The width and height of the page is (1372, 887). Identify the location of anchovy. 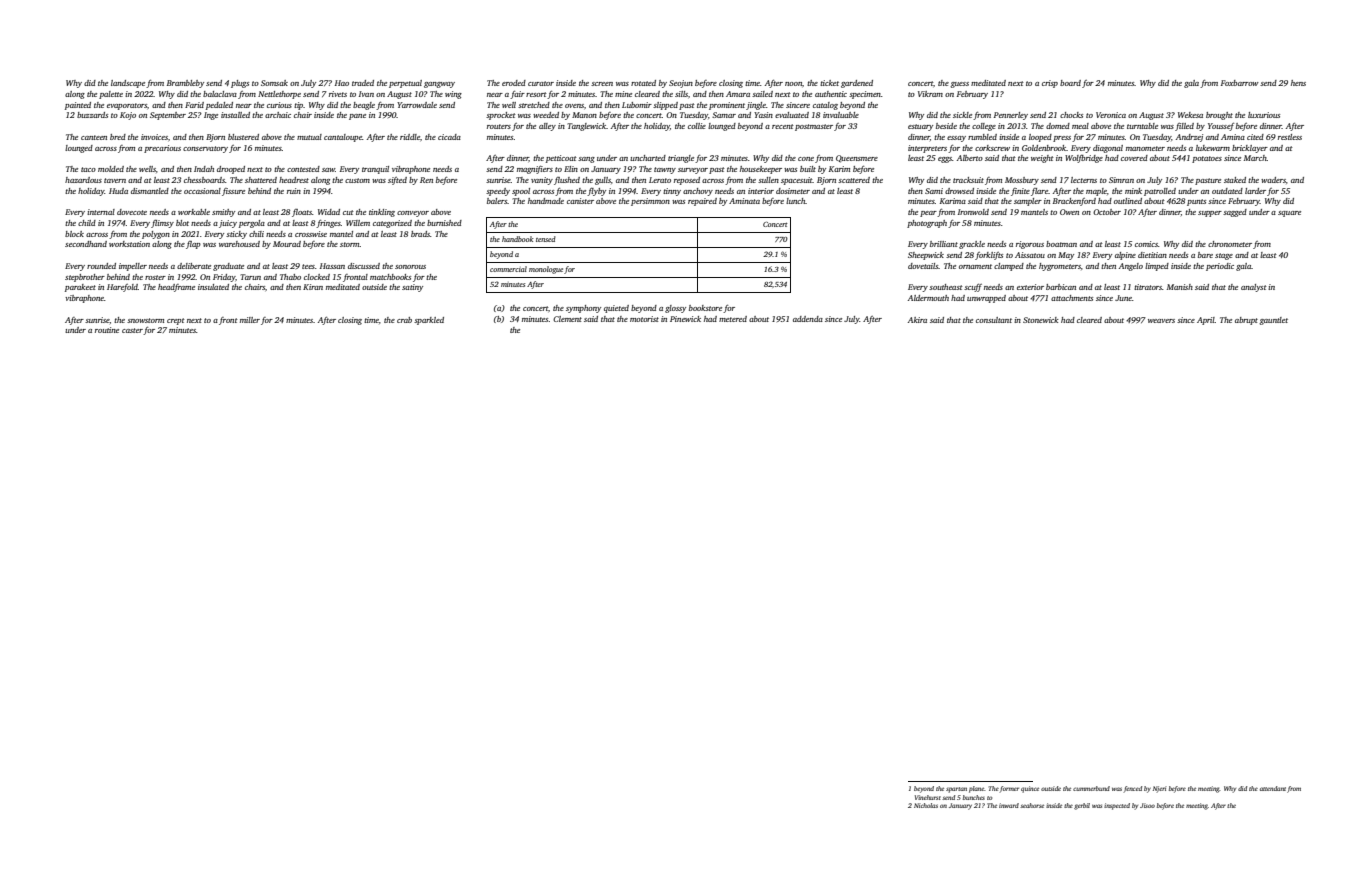
(698, 192).
